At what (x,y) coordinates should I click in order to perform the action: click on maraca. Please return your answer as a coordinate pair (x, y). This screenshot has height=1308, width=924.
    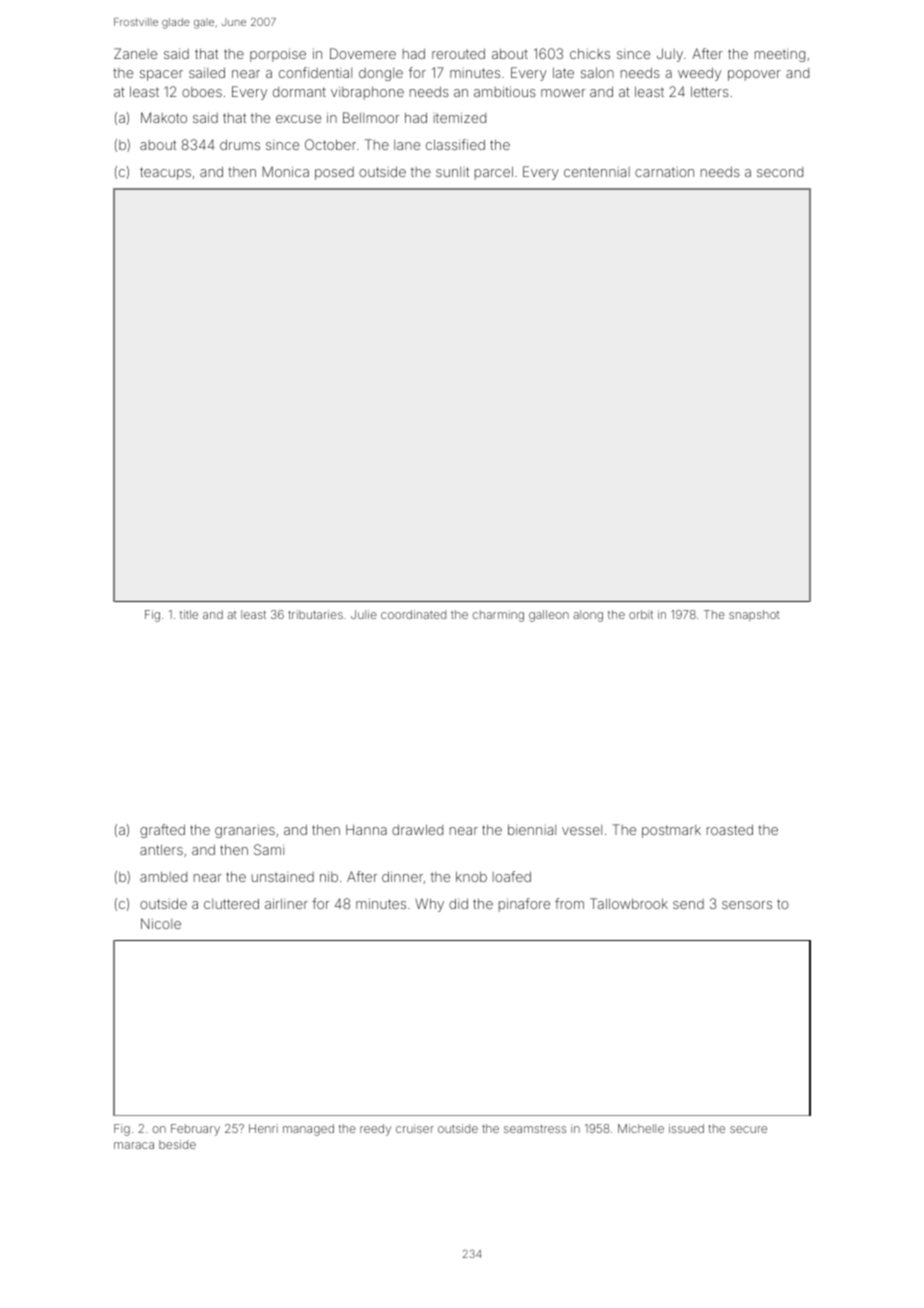
    Looking at the image, I should click on (134, 1145).
